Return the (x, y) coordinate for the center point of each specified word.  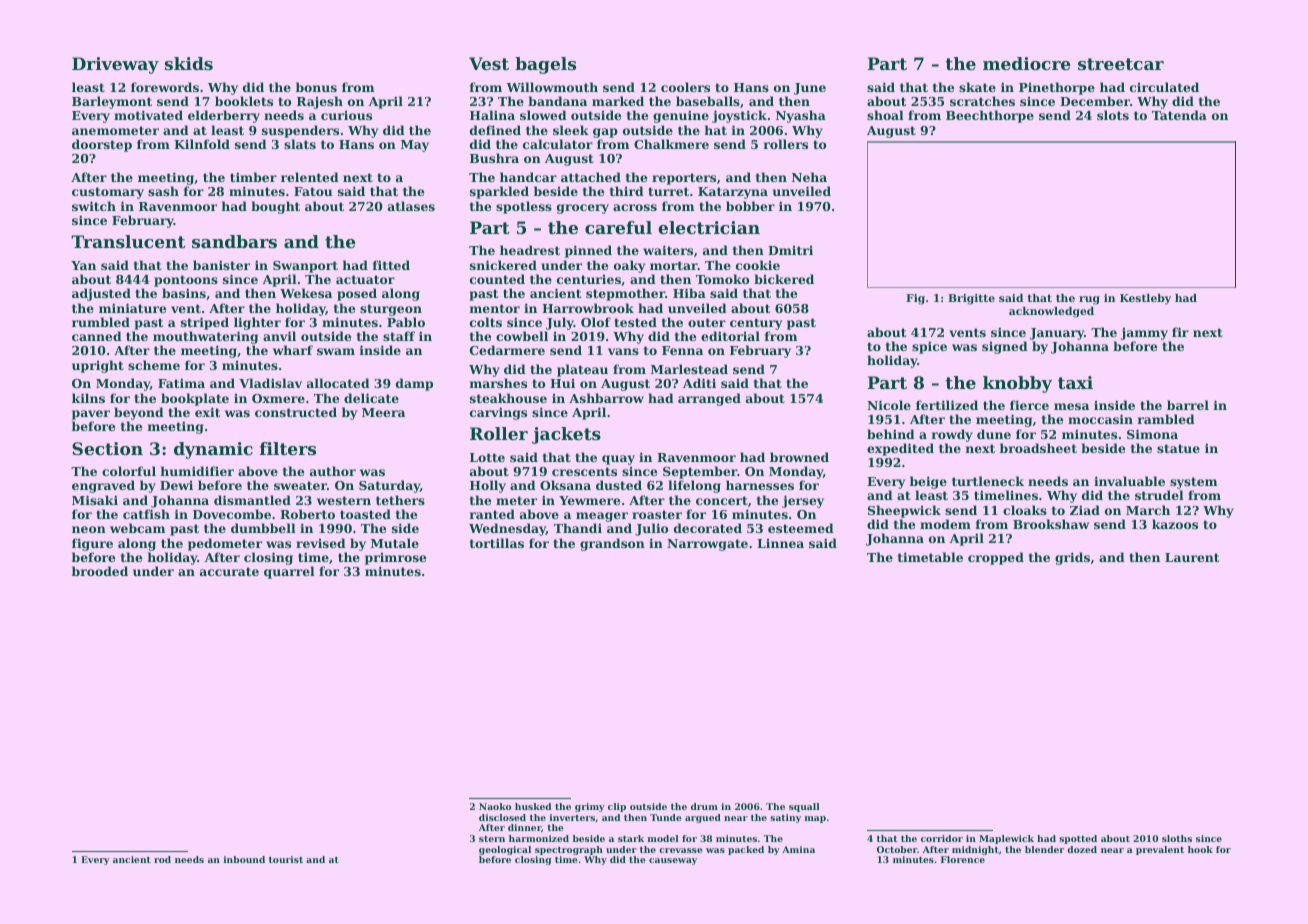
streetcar (1121, 64)
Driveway (115, 65)
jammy (1144, 334)
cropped (996, 558)
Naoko (495, 806)
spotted (1078, 839)
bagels (545, 65)
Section (107, 448)
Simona (1152, 434)
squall (804, 807)
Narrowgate (707, 545)
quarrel (289, 572)
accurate (229, 571)
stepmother (625, 294)
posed (357, 294)
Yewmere (589, 500)
